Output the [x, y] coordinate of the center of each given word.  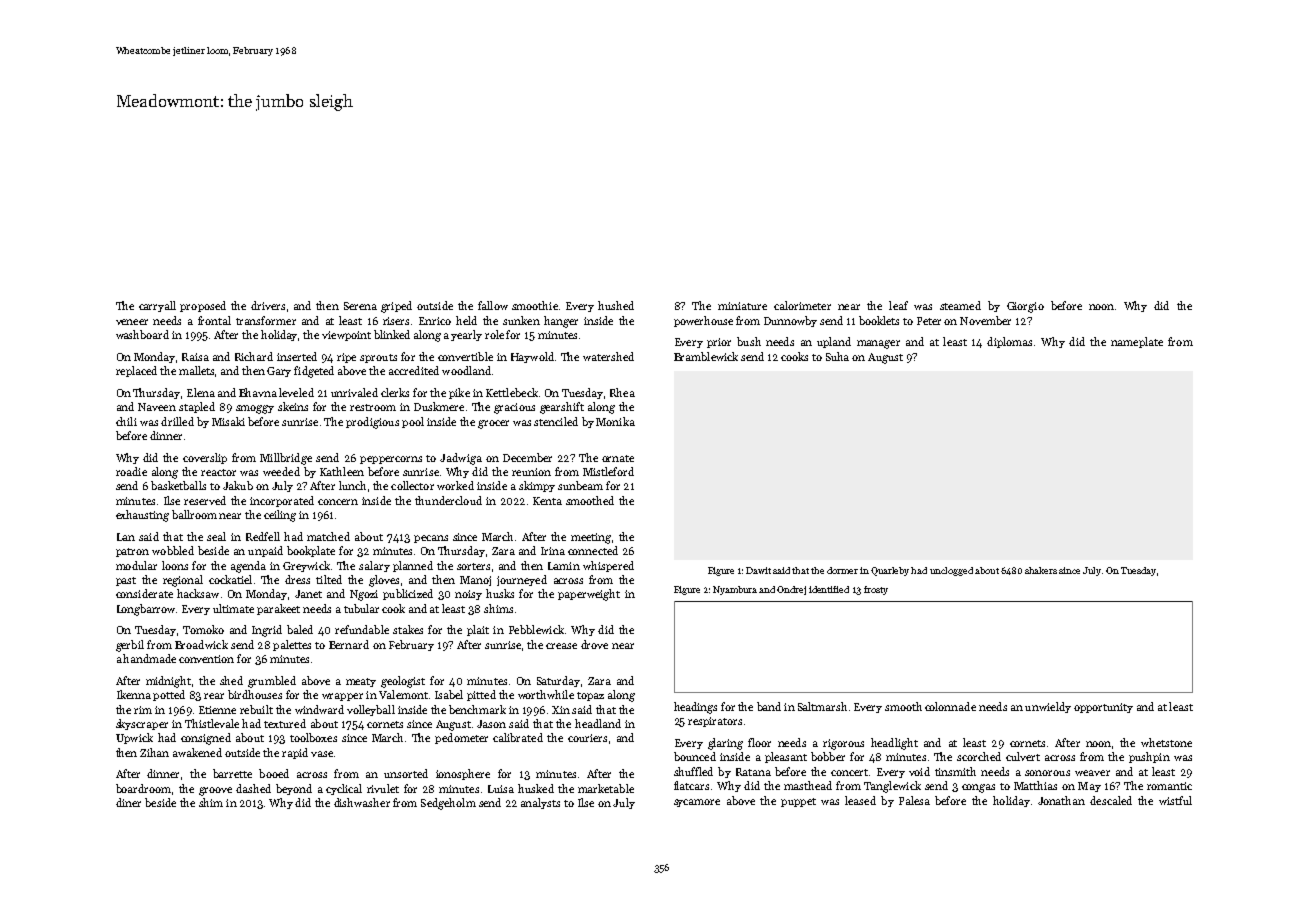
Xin [561, 710]
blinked [392, 334]
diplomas [1009, 342]
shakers [1041, 570]
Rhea [622, 392]
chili [126, 421]
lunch [352, 485]
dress [297, 579]
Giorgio [1025, 307]
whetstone [1166, 742]
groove [215, 791]
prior [719, 343]
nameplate [1137, 342]
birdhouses [255, 694]
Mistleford [608, 471]
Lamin [564, 566]
